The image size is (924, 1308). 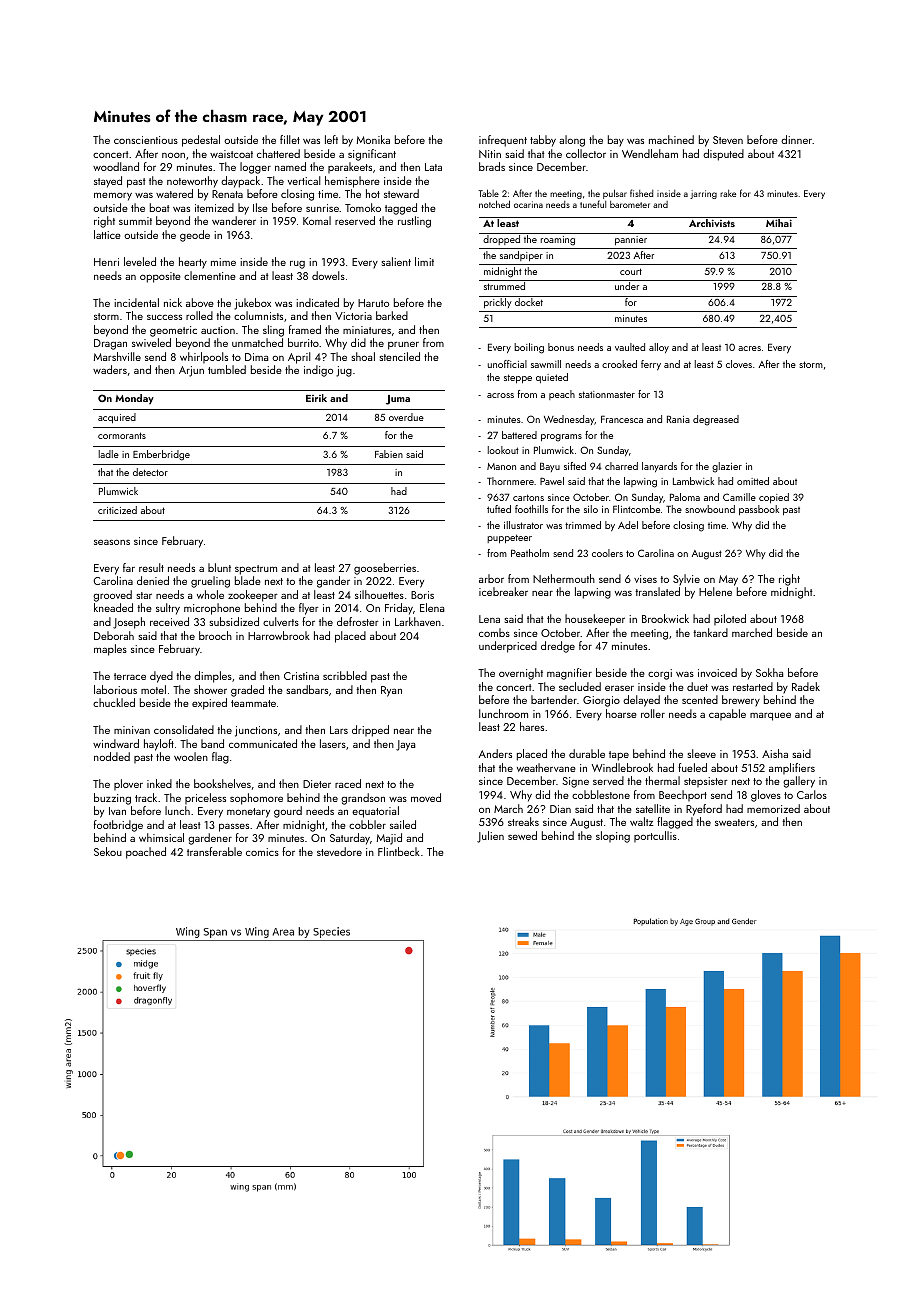 I want to click on Eirik, so click(x=316, y=398).
